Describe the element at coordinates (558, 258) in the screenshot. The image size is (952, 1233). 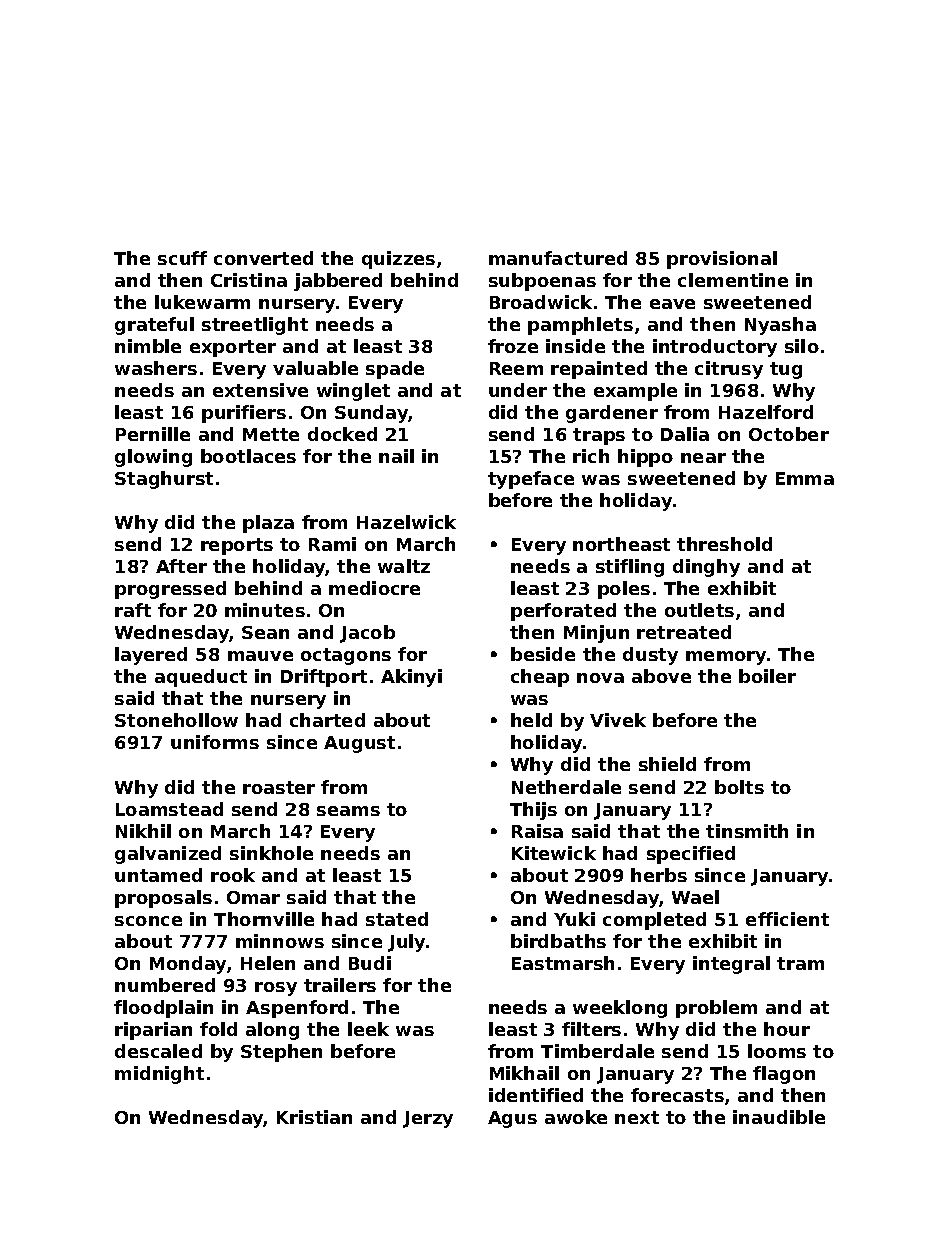
I see `manufactured` at that location.
